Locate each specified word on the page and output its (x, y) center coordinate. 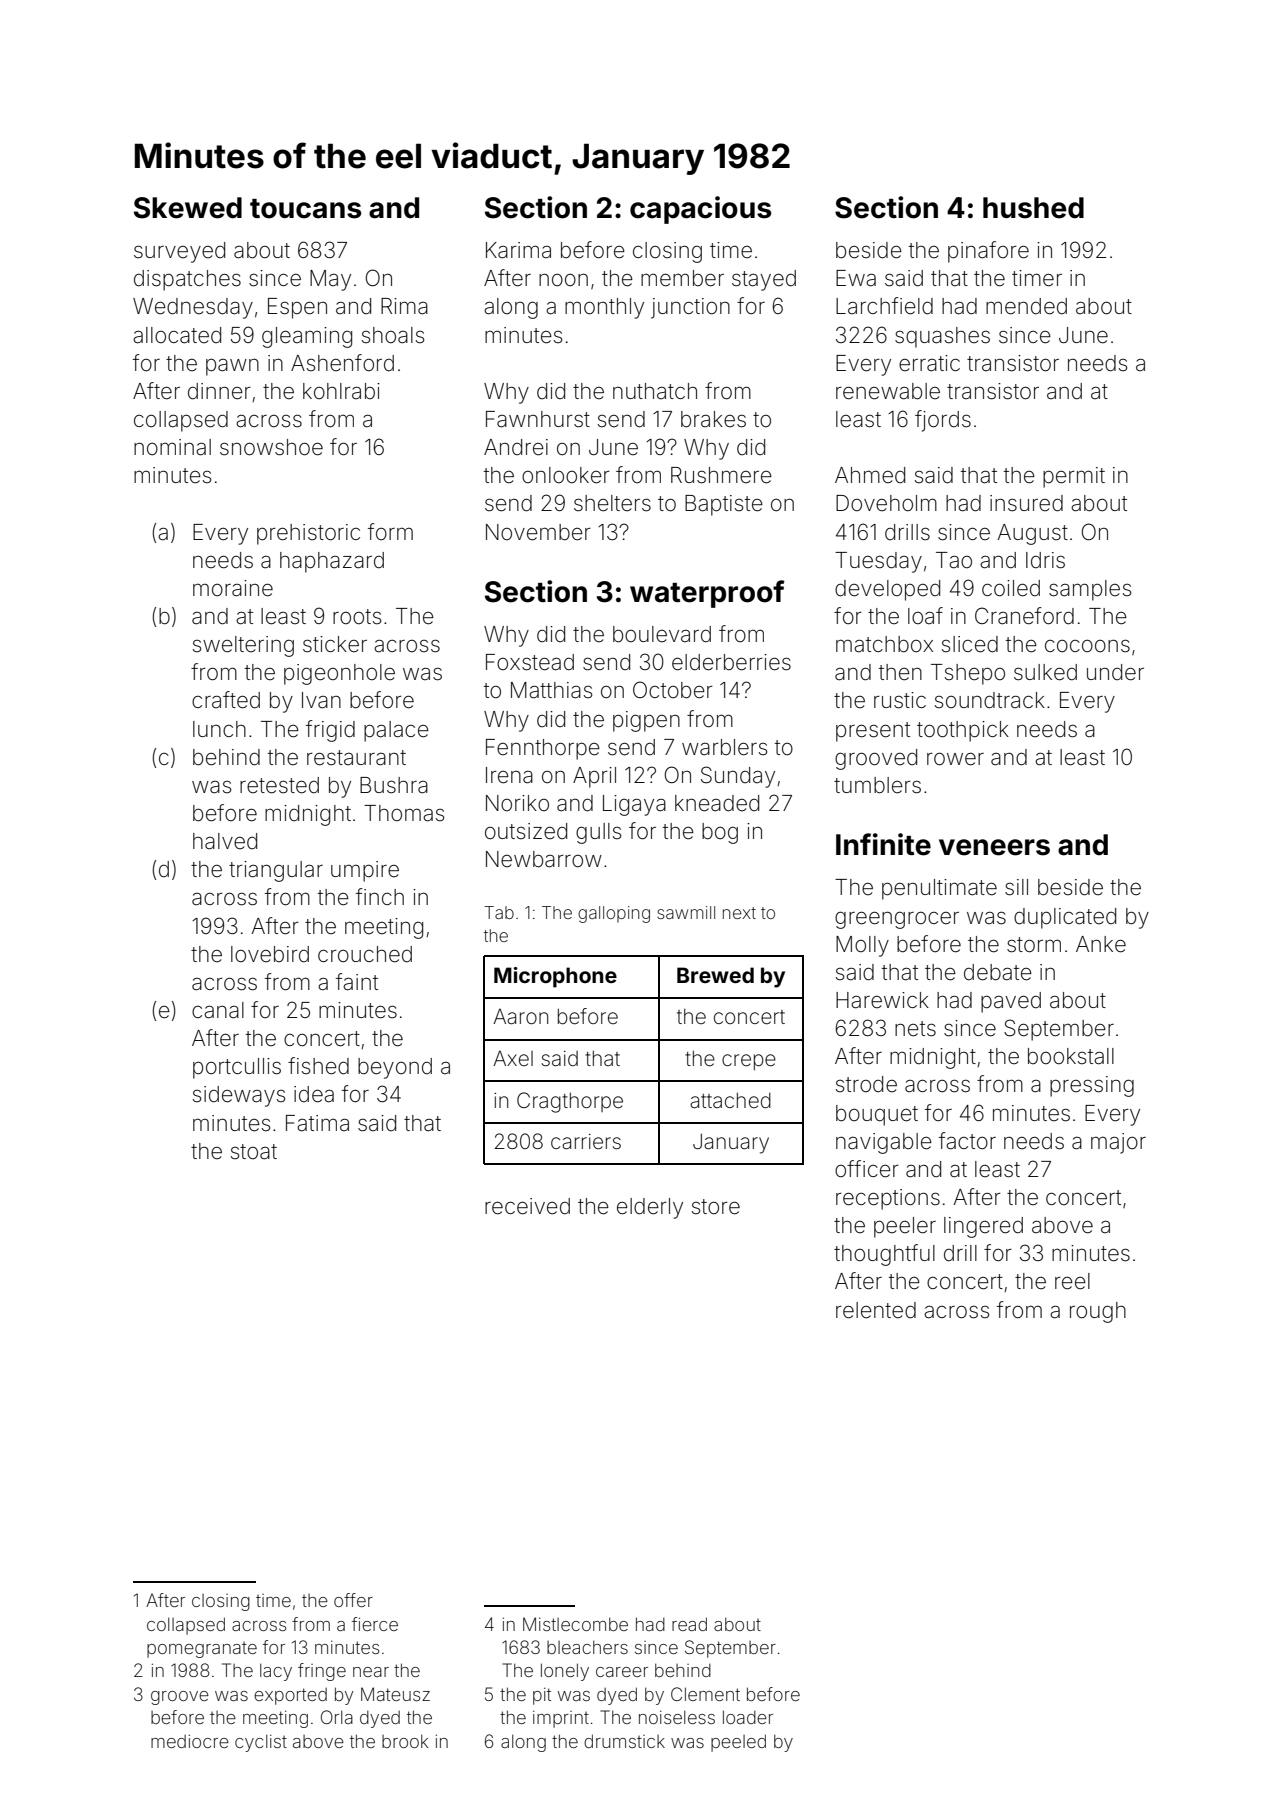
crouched (365, 954)
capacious (701, 210)
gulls (598, 833)
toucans (306, 209)
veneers (994, 847)
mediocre (190, 1741)
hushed (1033, 208)
